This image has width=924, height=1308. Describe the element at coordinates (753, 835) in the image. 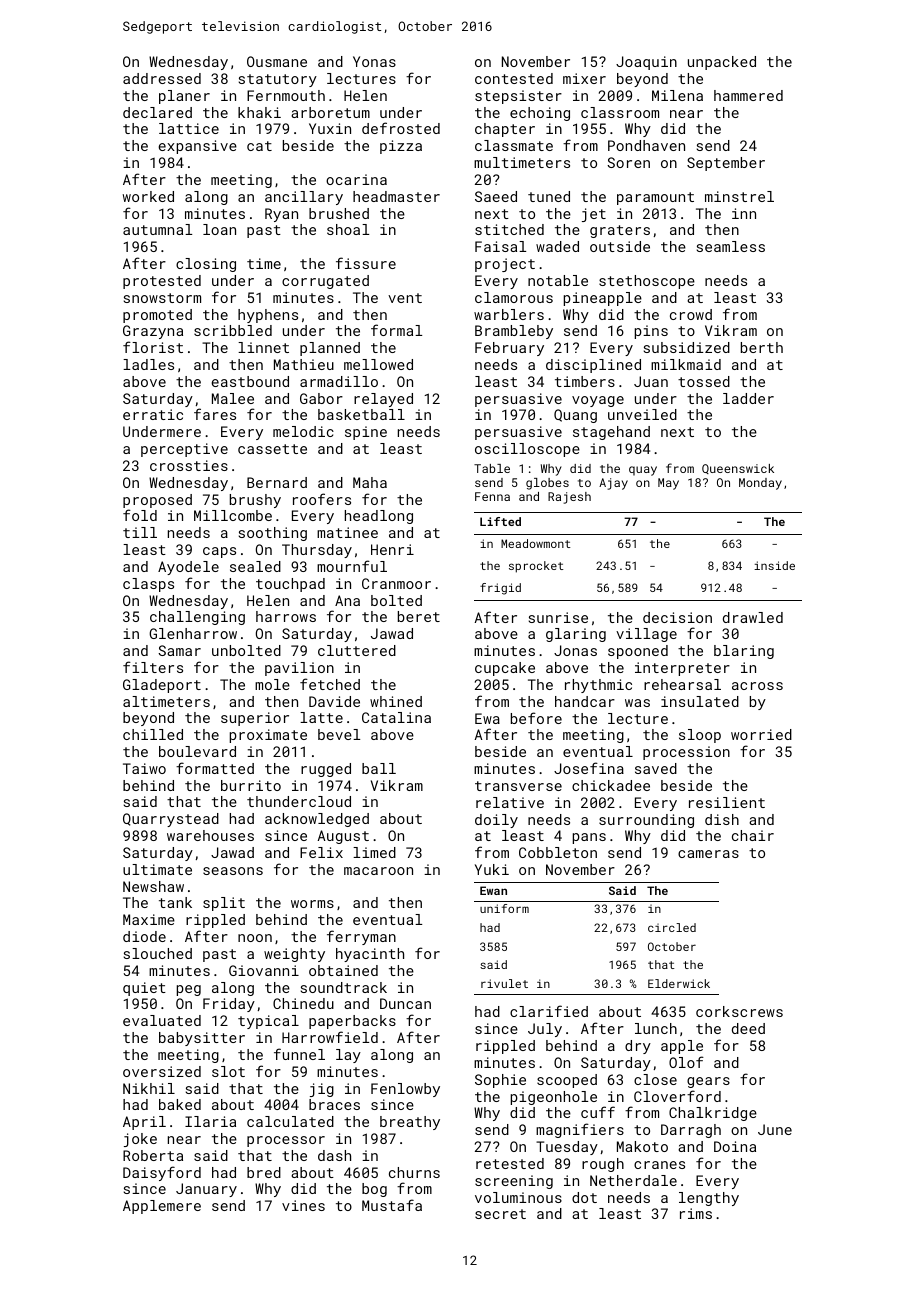

I see `chair` at that location.
